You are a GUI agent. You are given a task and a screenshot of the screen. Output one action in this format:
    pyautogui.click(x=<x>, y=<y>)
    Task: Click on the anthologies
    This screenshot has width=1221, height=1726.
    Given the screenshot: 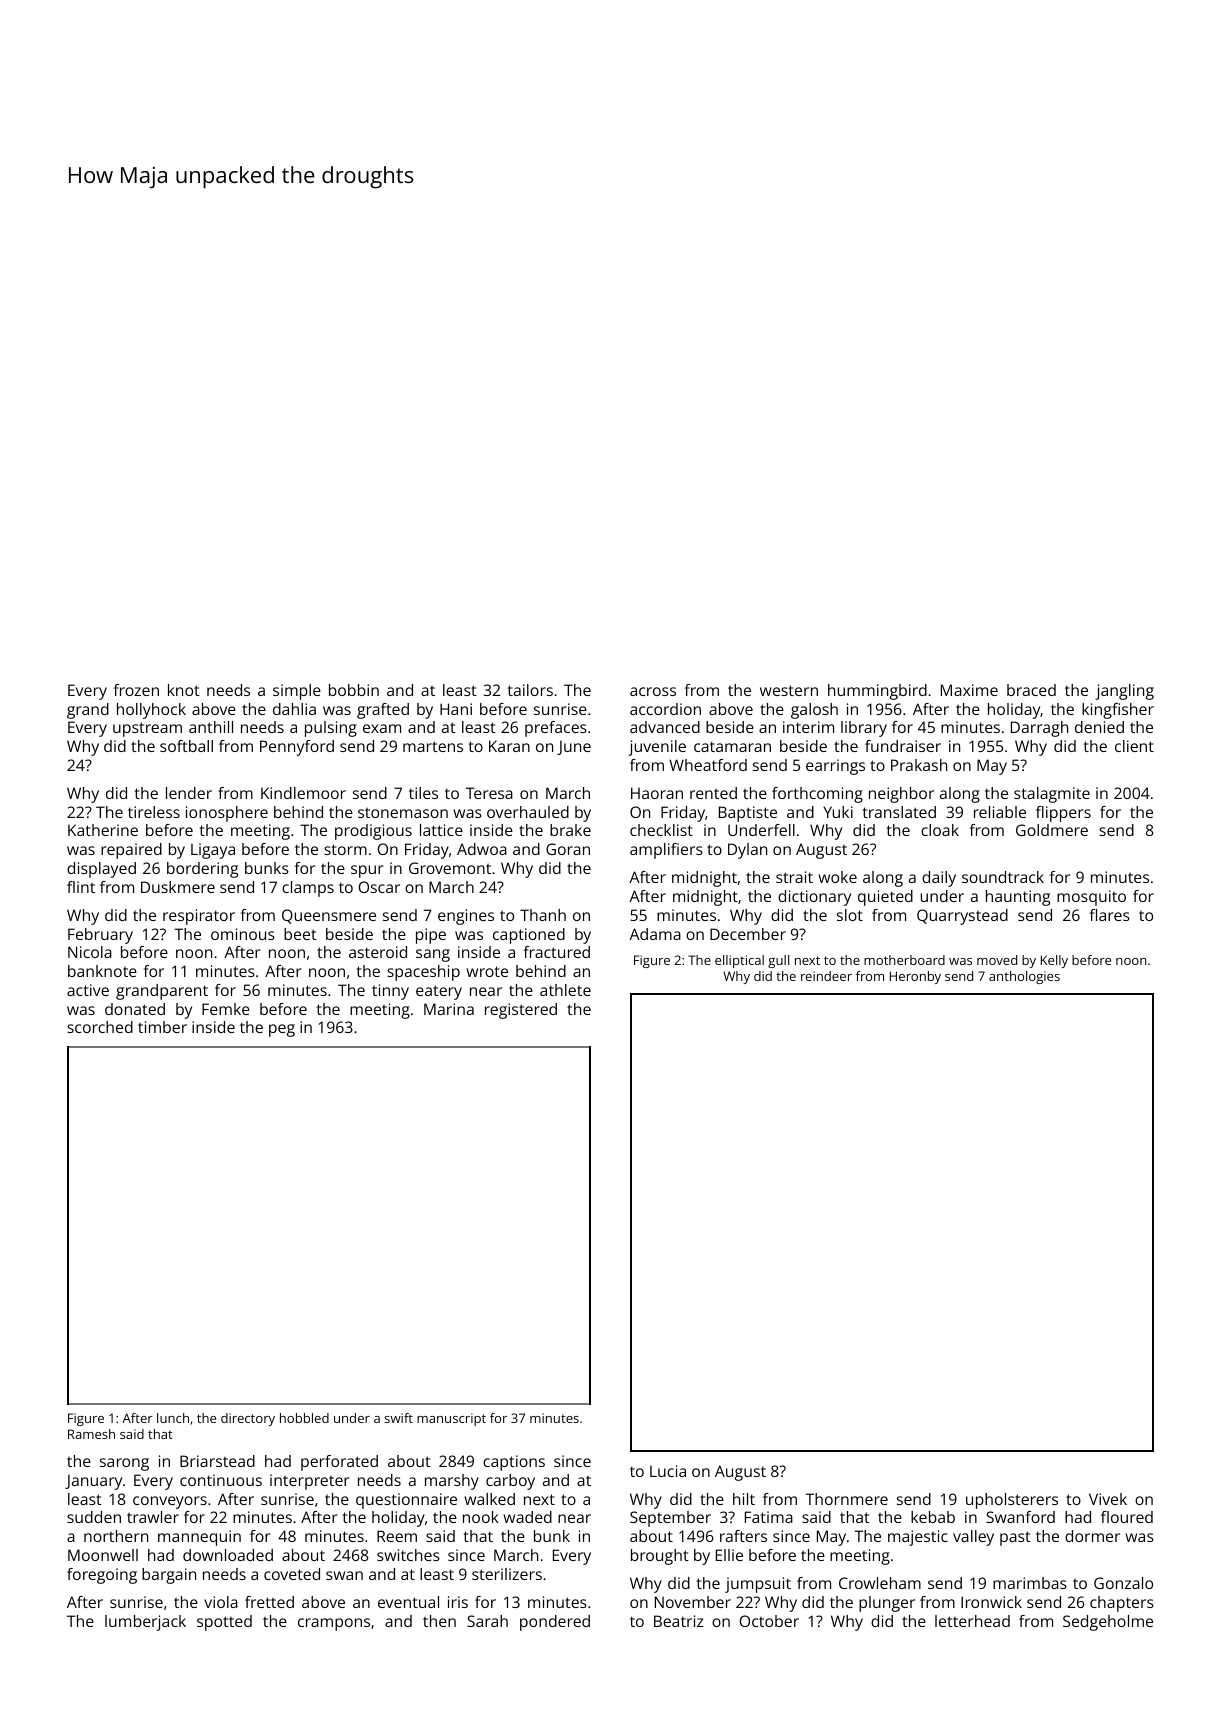 What is the action you would take?
    pyautogui.click(x=1024, y=977)
